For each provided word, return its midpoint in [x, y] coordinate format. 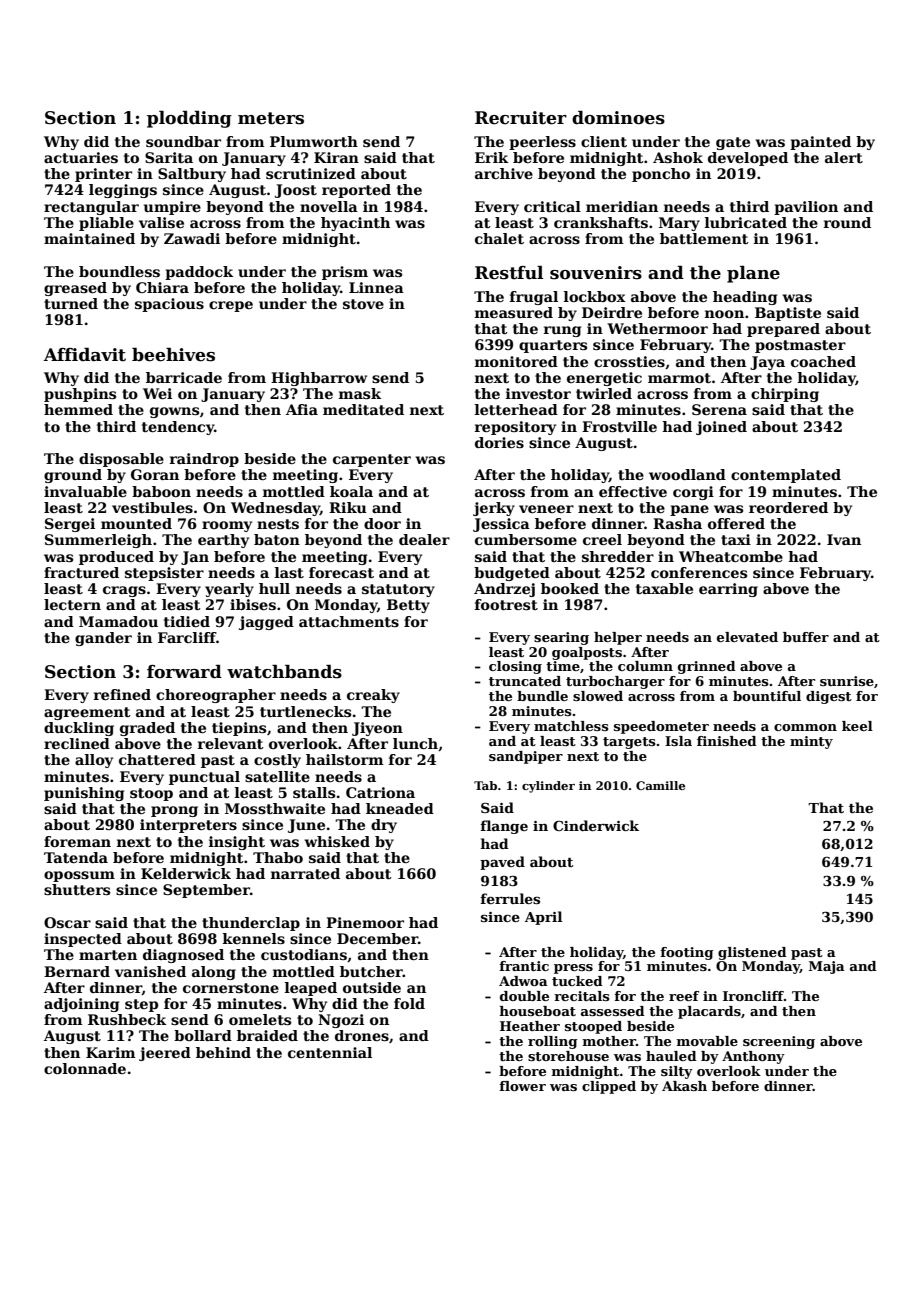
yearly [229, 590]
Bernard [77, 971]
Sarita [169, 157]
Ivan [844, 539]
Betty [408, 606]
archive [504, 173]
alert [844, 157]
